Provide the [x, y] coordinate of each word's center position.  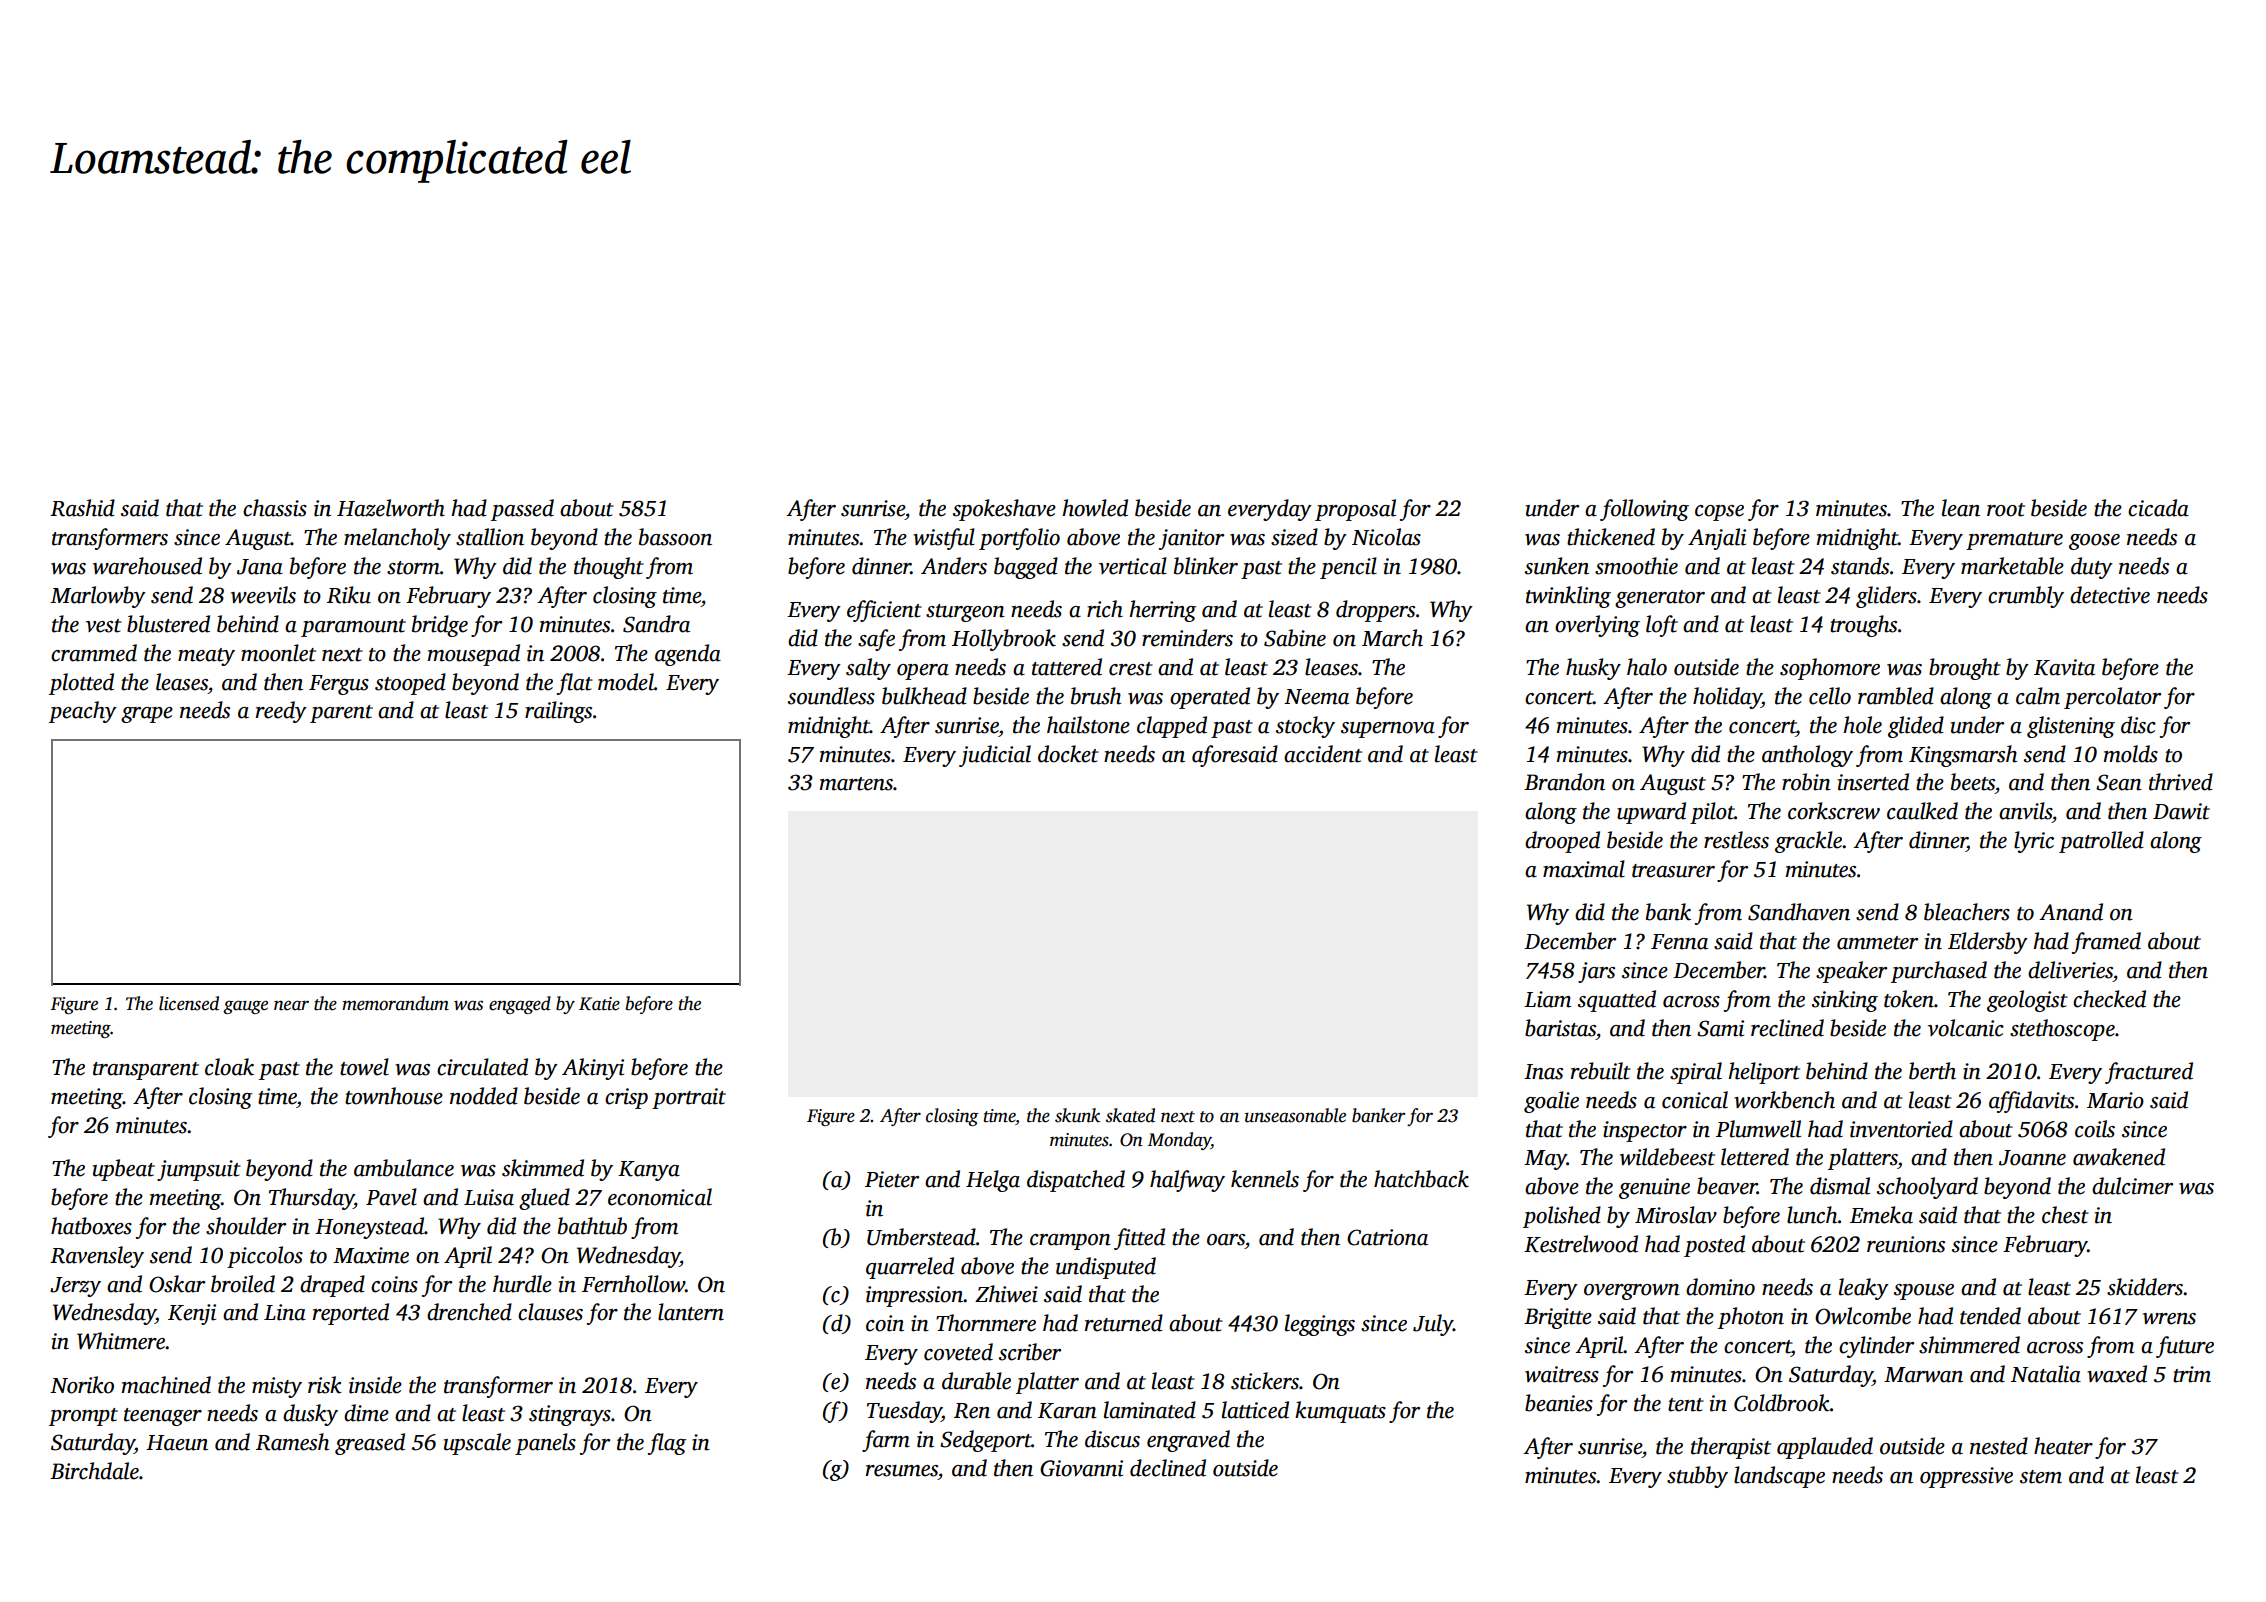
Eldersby [1988, 943]
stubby [1697, 1477]
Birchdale [94, 1471]
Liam [1547, 999]
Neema [1316, 697]
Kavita [2064, 667]
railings [558, 712]
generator [1660, 599]
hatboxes [91, 1226]
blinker [1206, 566]
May [1545, 1160]
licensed [189, 1003]
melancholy [397, 539]
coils [2095, 1129]
